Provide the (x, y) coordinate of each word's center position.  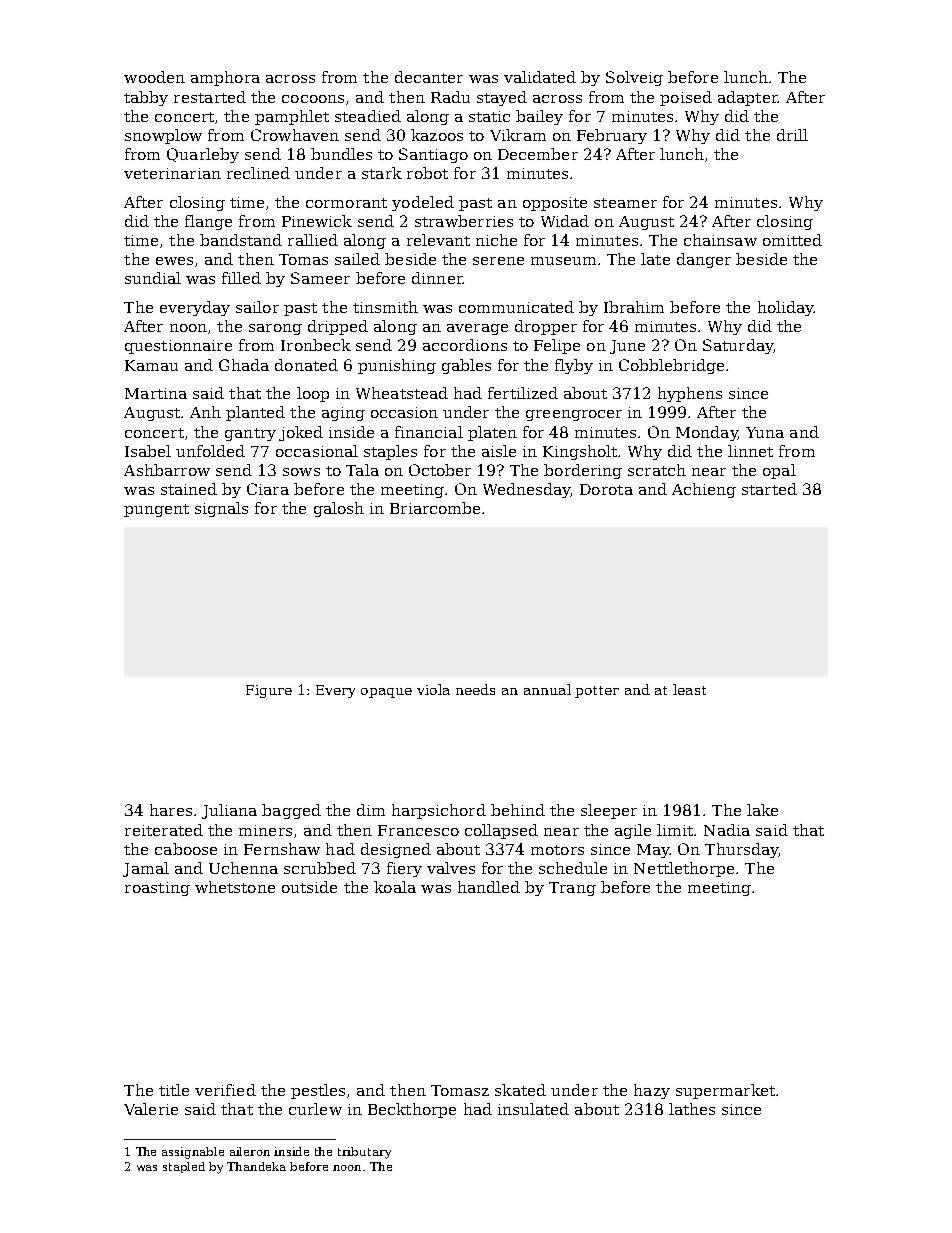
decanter (429, 77)
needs (475, 689)
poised (686, 98)
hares (171, 810)
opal (779, 471)
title (174, 1090)
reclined (258, 173)
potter (597, 692)
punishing (397, 366)
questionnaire (178, 347)
